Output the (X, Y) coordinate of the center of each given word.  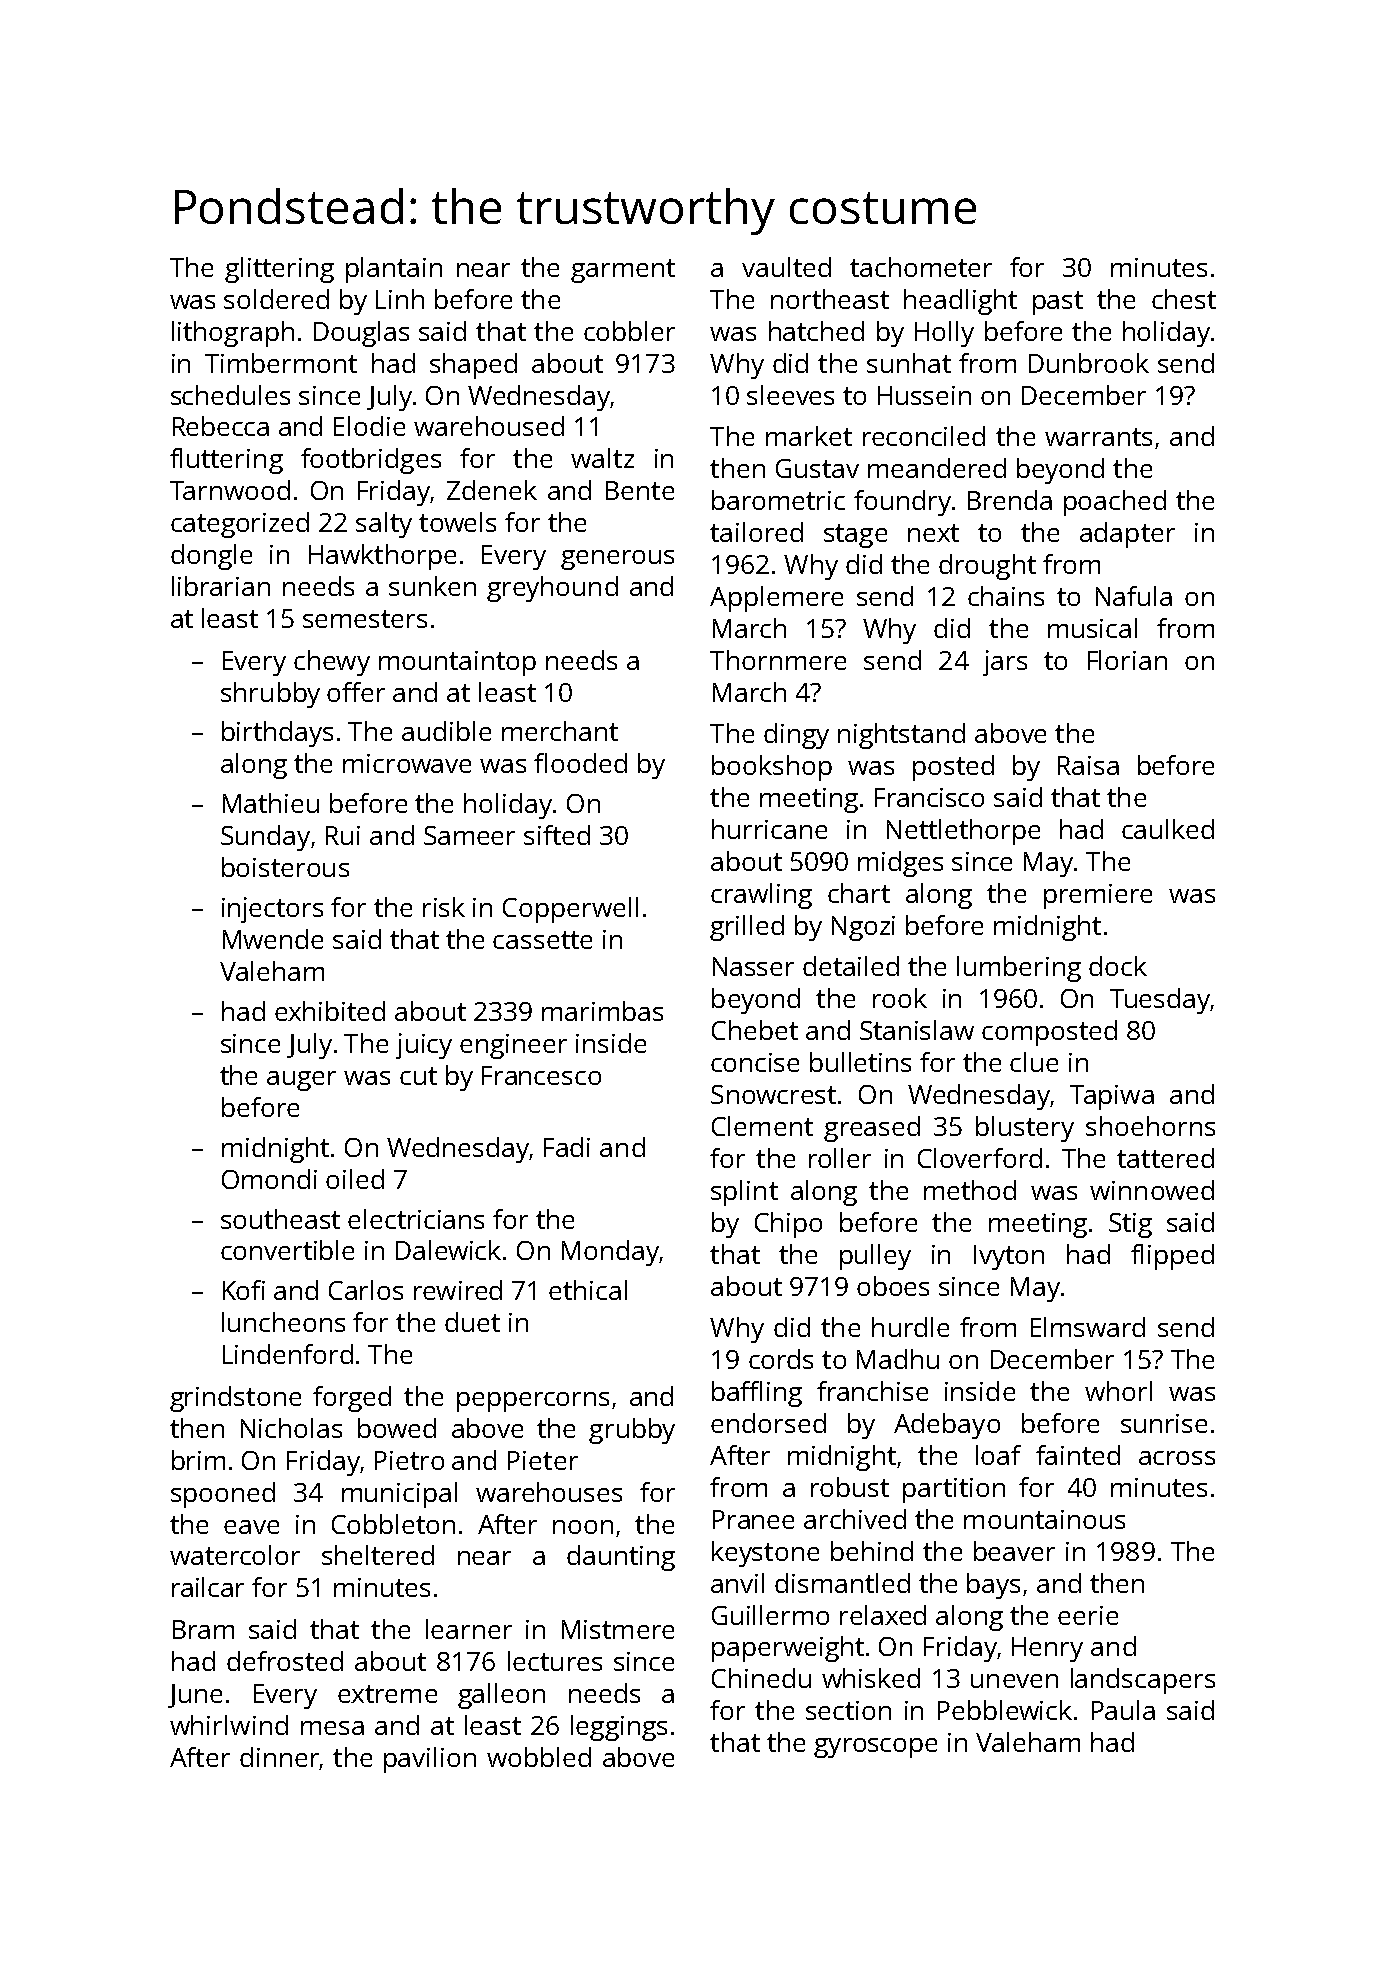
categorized (240, 525)
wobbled (539, 1757)
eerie (1088, 1615)
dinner (279, 1757)
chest (1184, 299)
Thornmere (778, 660)
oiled (355, 1179)
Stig (1130, 1225)
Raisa (1088, 765)
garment (623, 271)
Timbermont (281, 363)
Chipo (788, 1225)
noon (583, 1527)
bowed (397, 1428)
